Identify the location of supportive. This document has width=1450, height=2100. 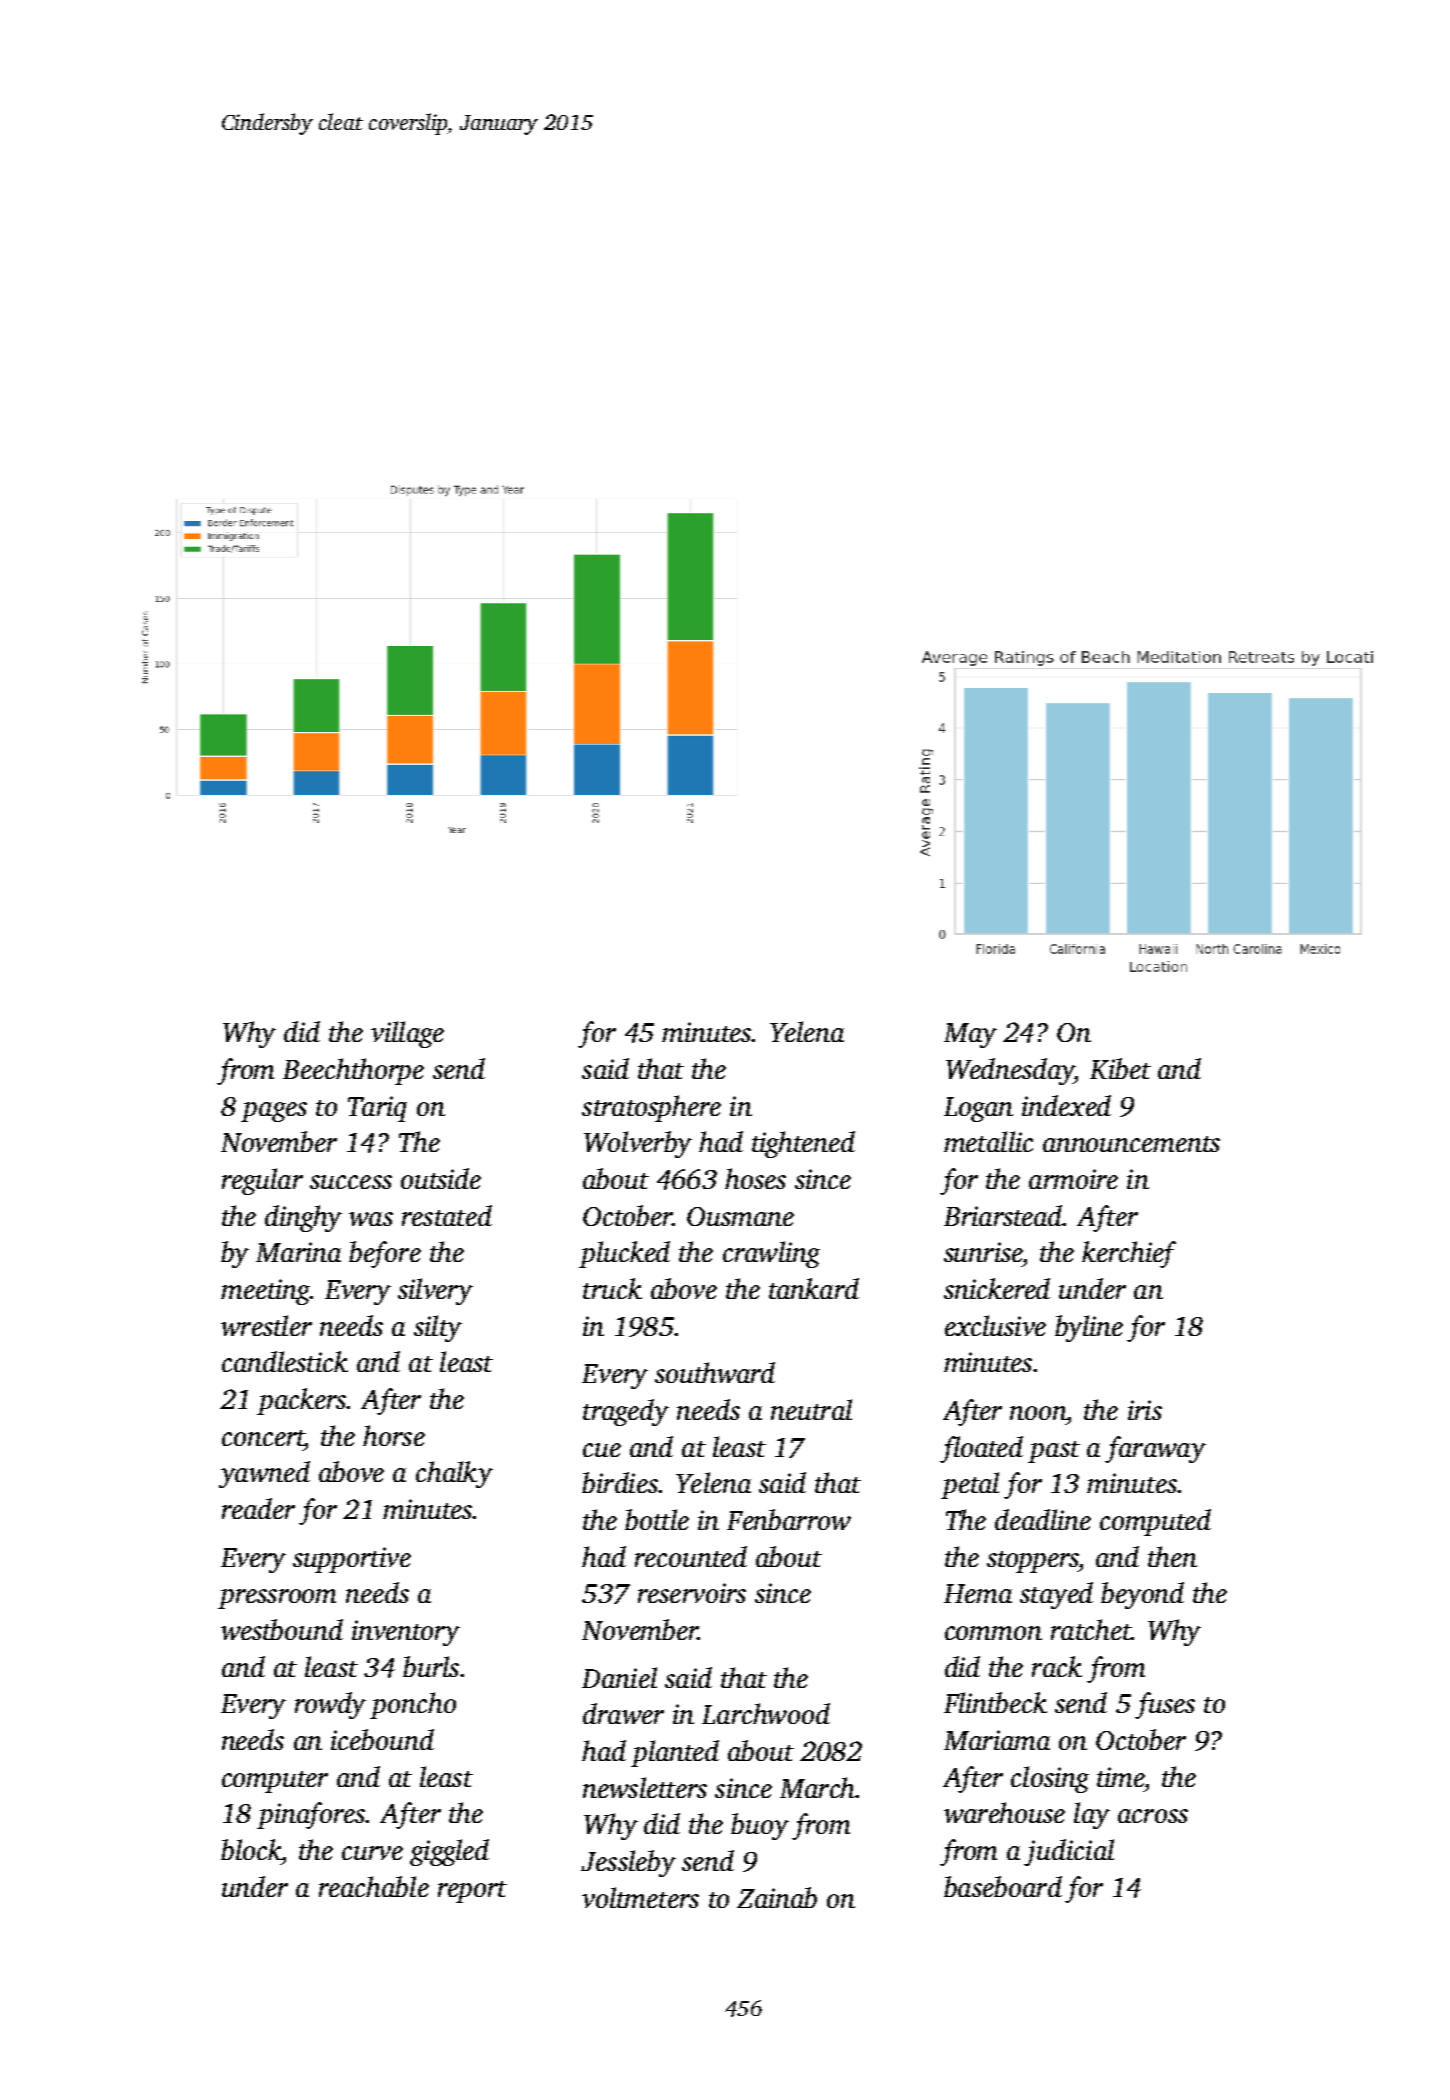
(352, 1560).
